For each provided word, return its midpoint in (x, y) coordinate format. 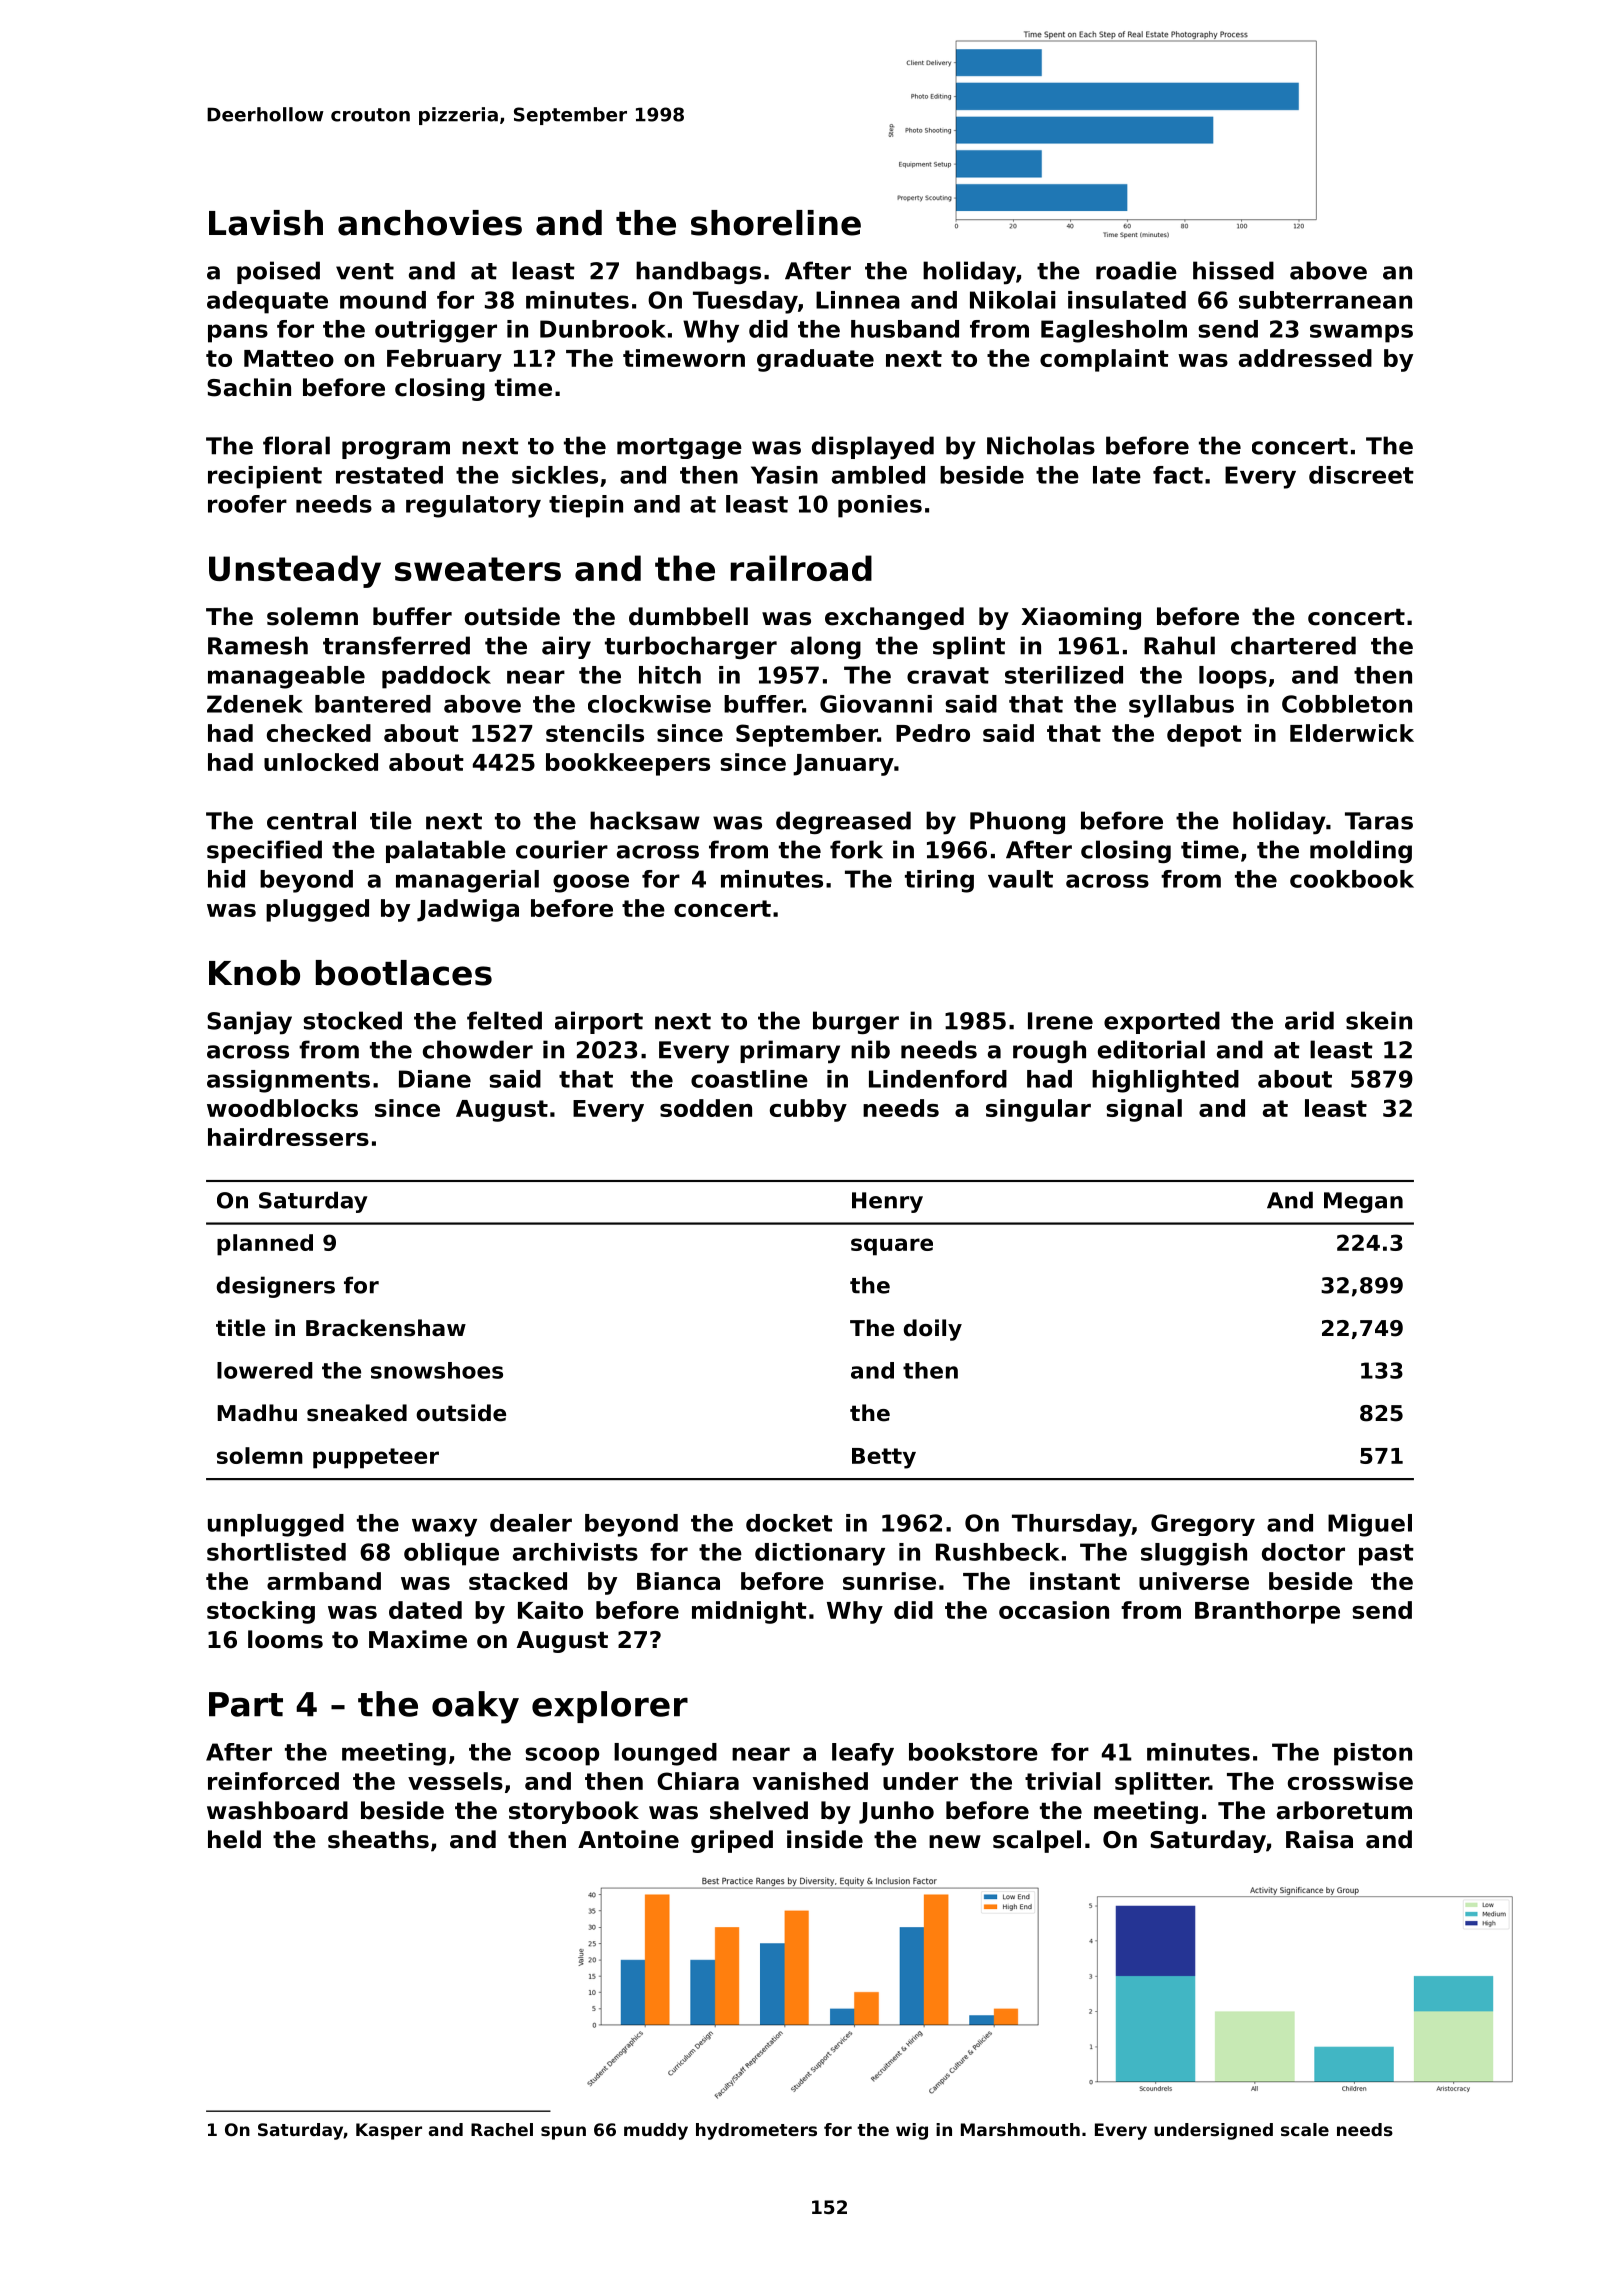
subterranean (1325, 300)
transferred (396, 645)
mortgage (679, 448)
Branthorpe (1267, 1612)
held (234, 1839)
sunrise (889, 1581)
